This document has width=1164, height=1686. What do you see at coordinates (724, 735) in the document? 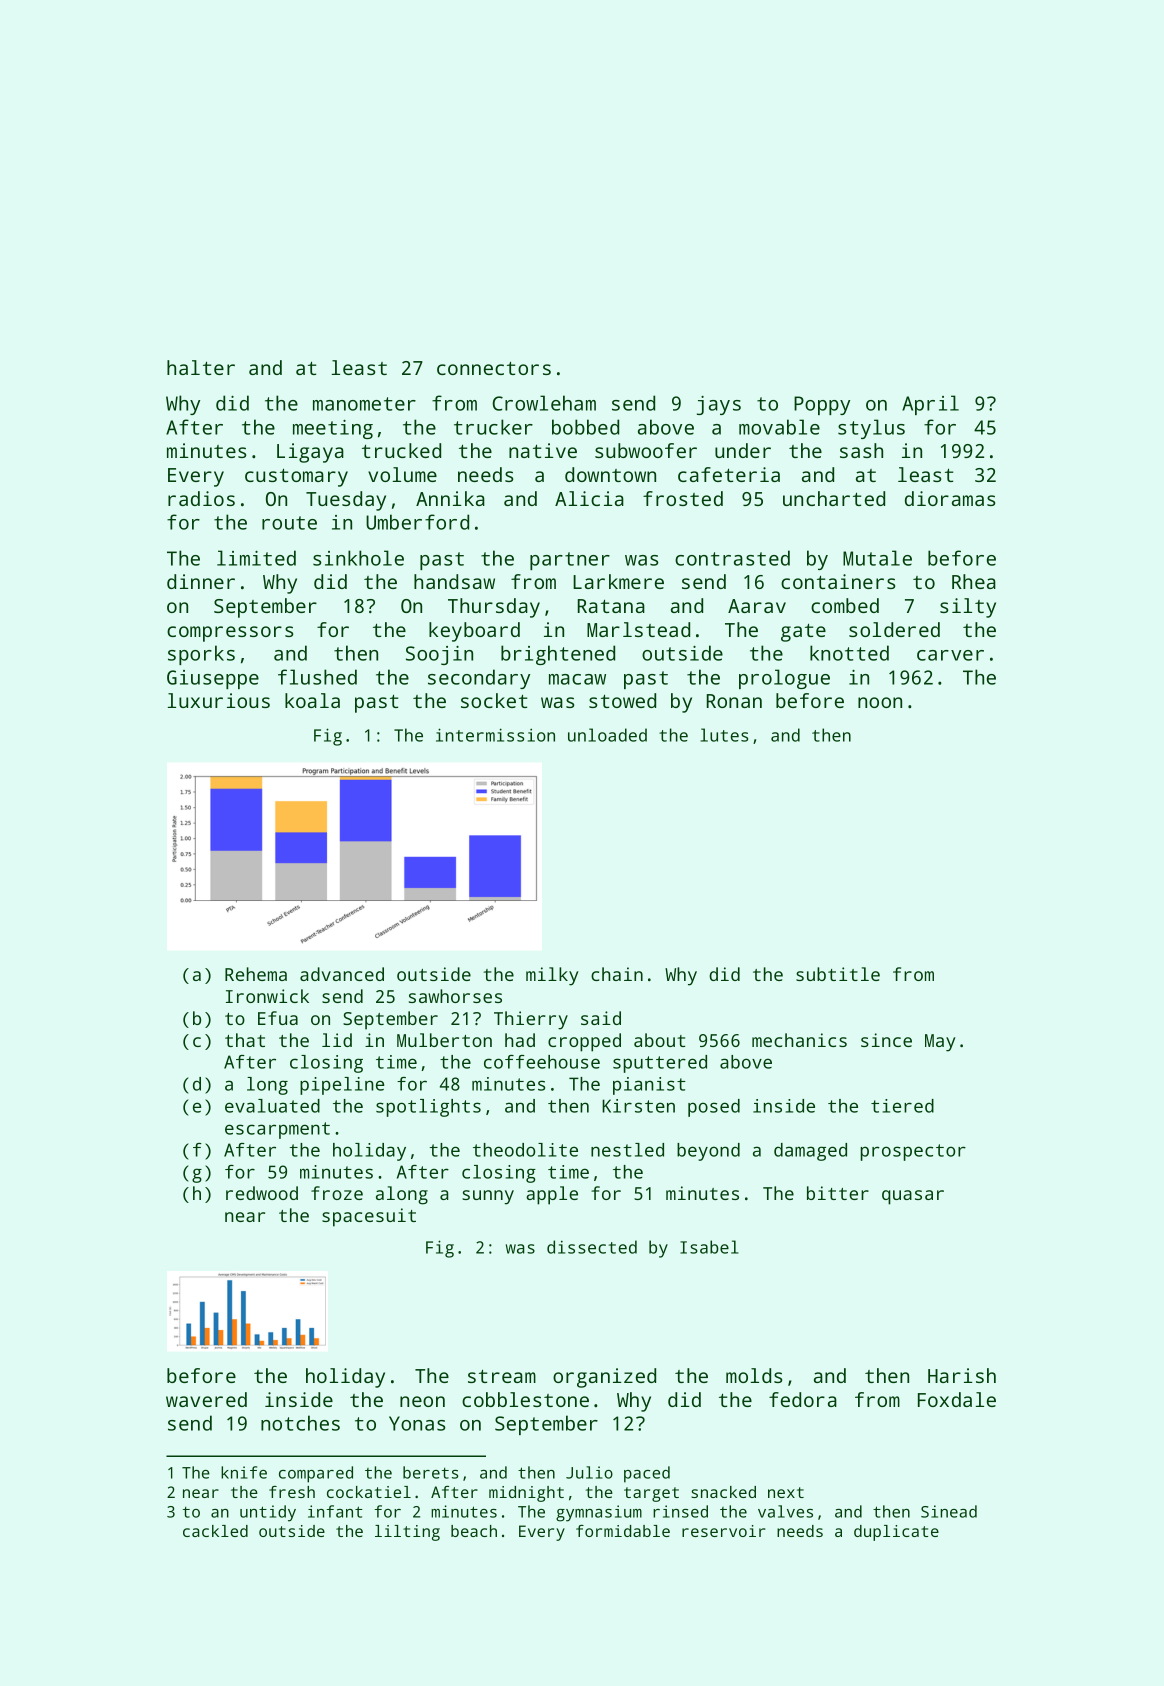
I see `lutes` at bounding box center [724, 735].
